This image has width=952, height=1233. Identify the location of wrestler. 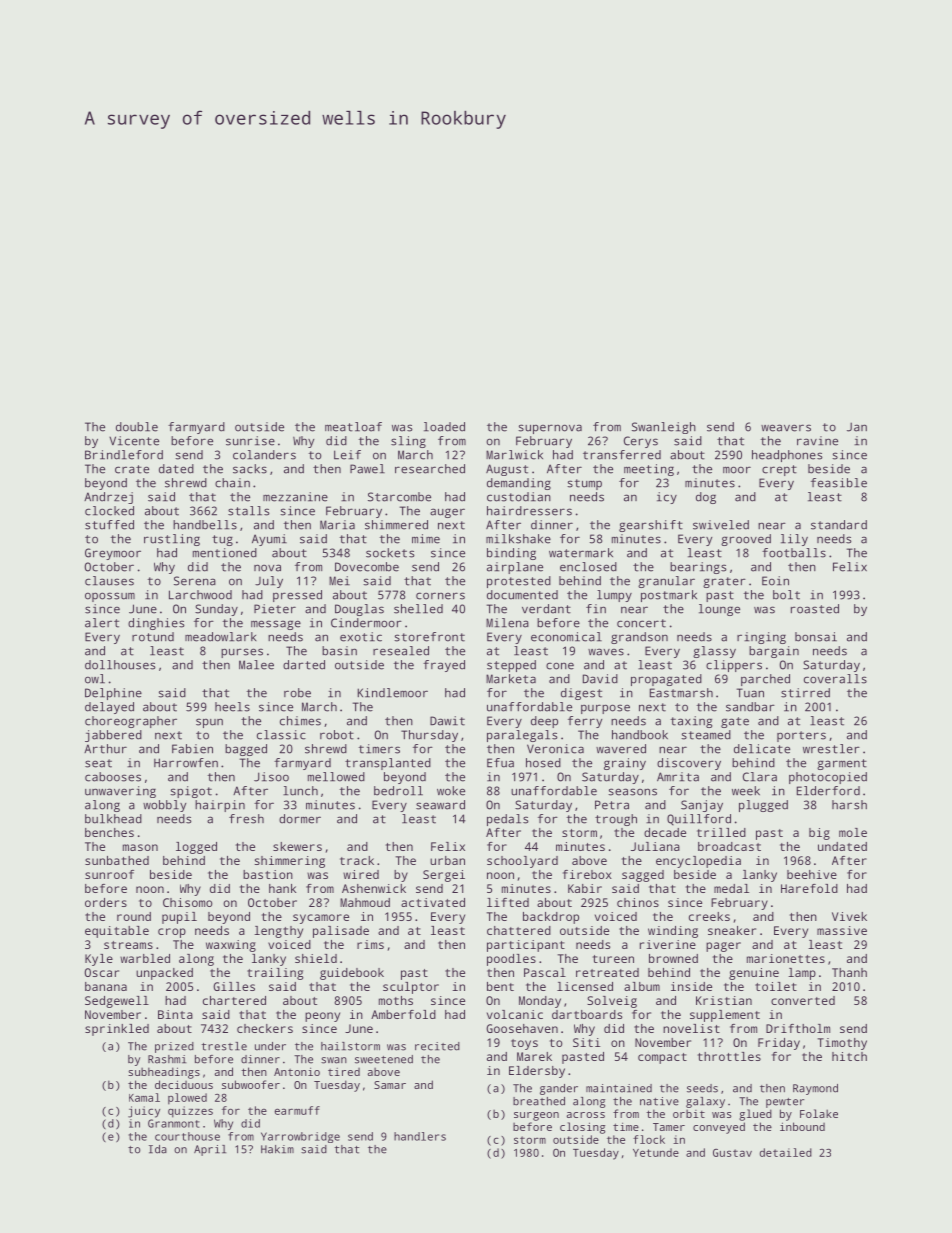
(831, 749).
